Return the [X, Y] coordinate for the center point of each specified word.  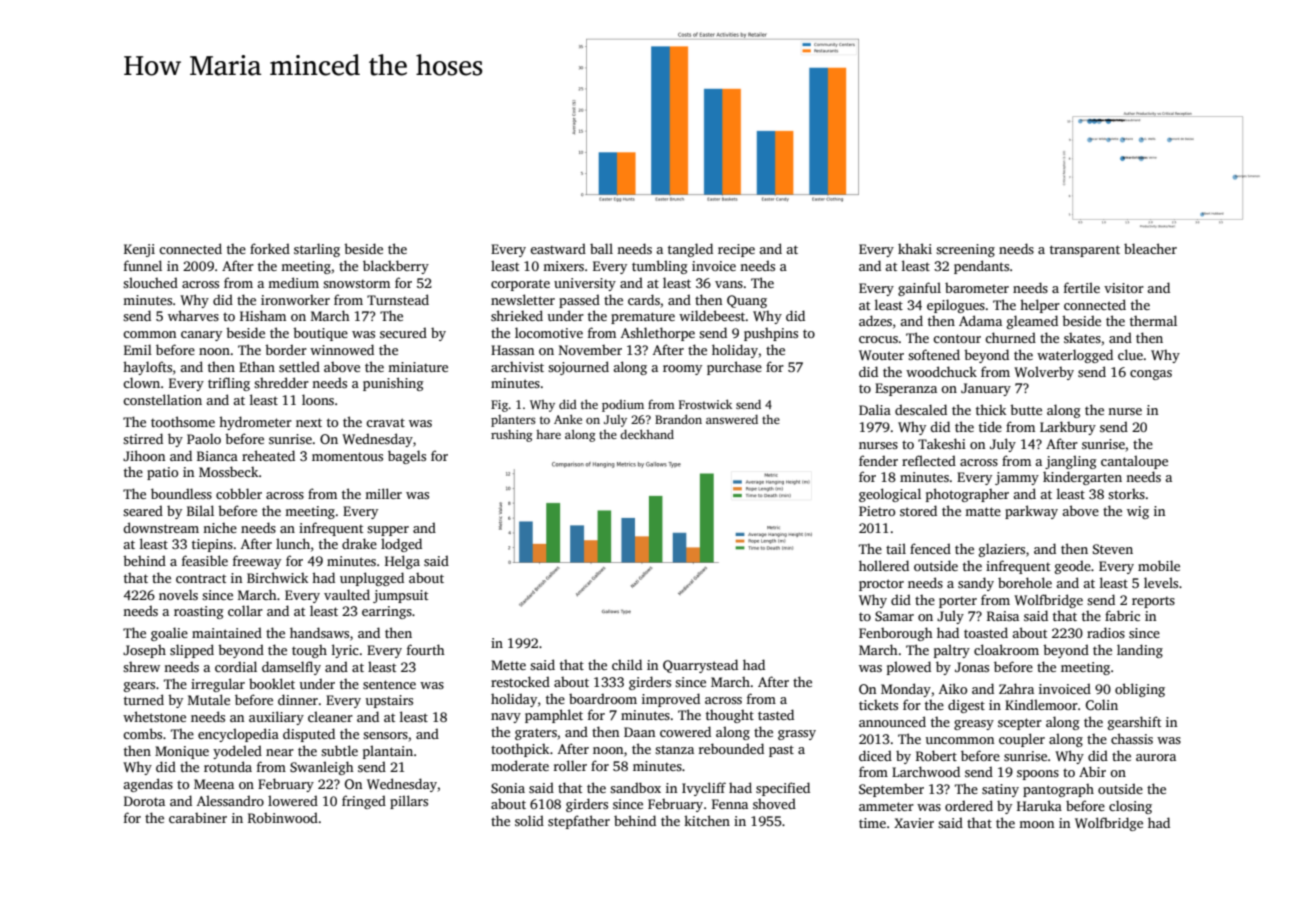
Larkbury [1068, 428]
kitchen [707, 820]
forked [270, 248]
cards [644, 299]
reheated [268, 455]
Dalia [875, 409]
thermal [1153, 320]
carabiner [198, 818]
